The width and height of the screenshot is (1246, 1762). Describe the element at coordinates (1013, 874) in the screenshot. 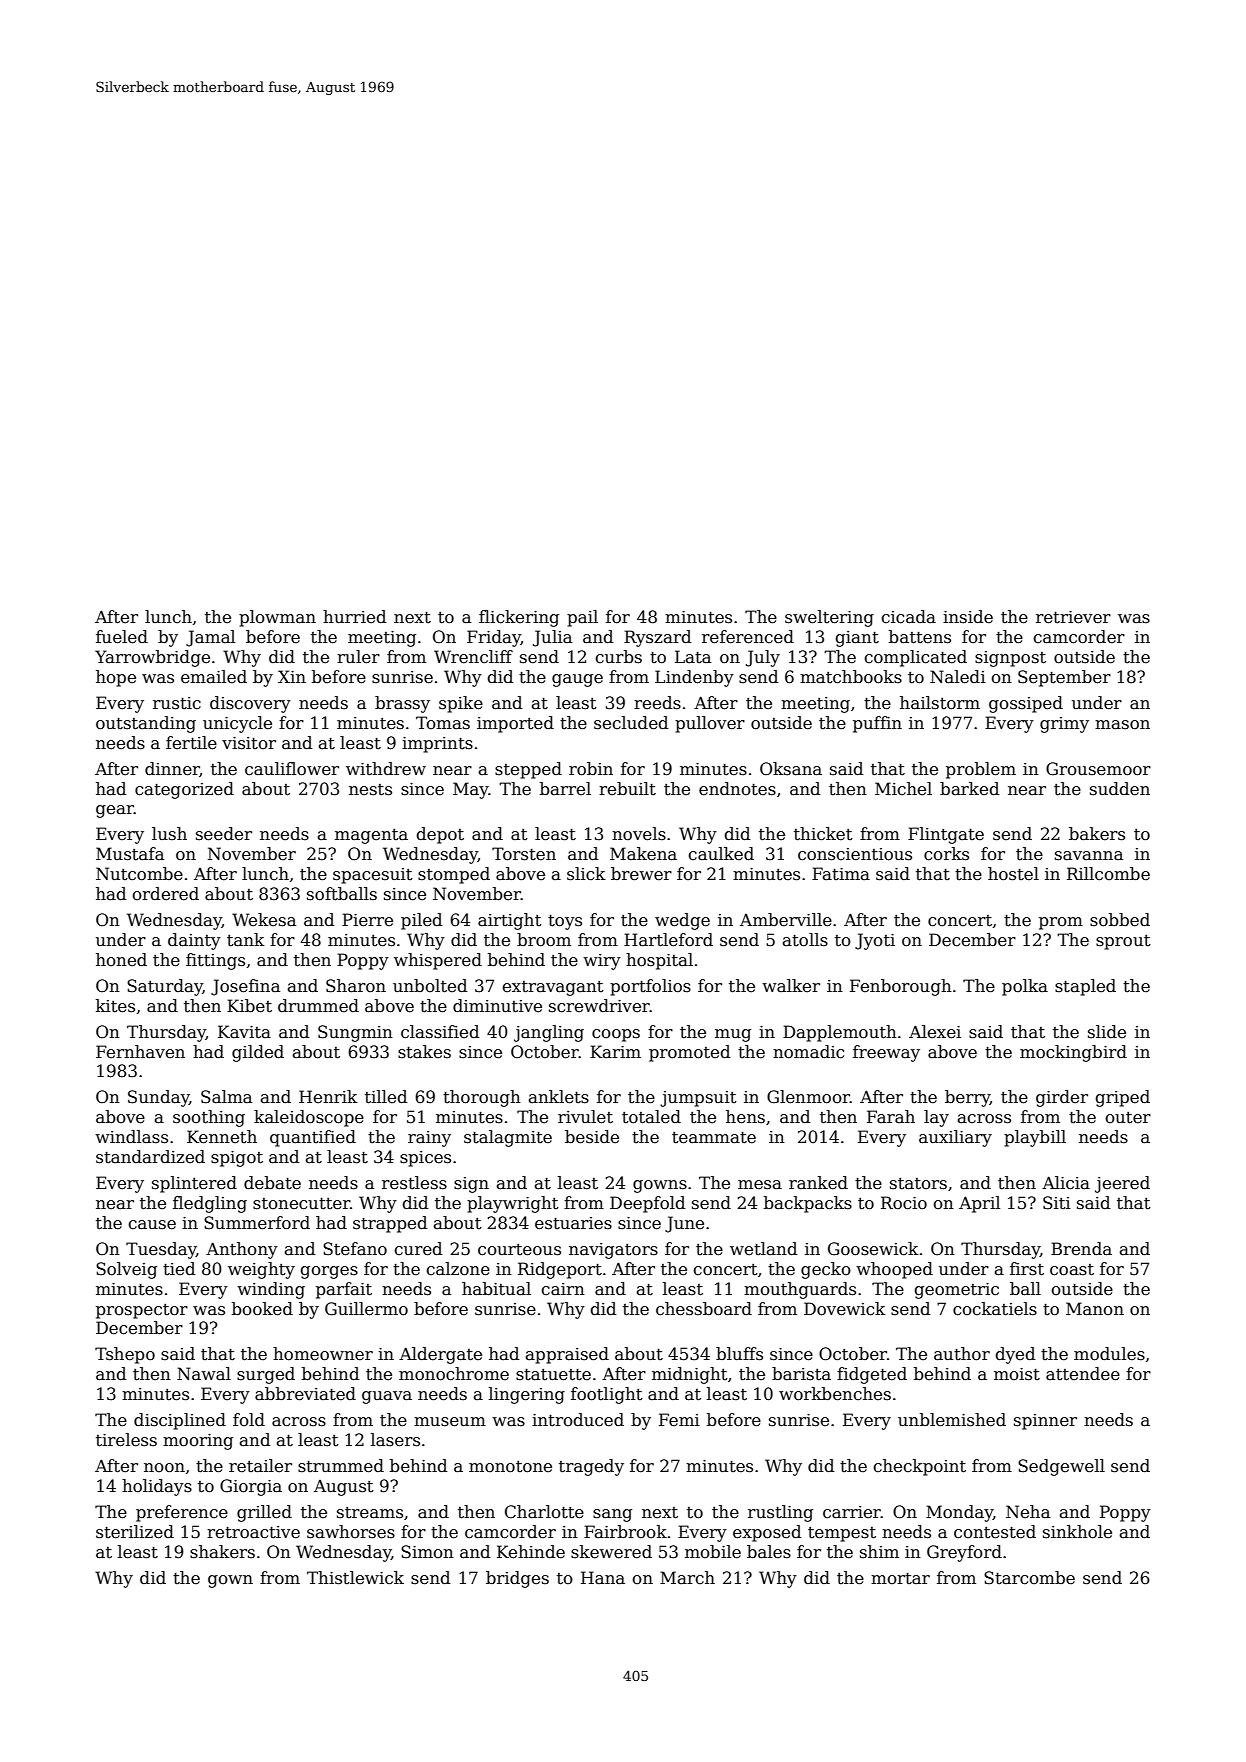

I see `hostel` at that location.
